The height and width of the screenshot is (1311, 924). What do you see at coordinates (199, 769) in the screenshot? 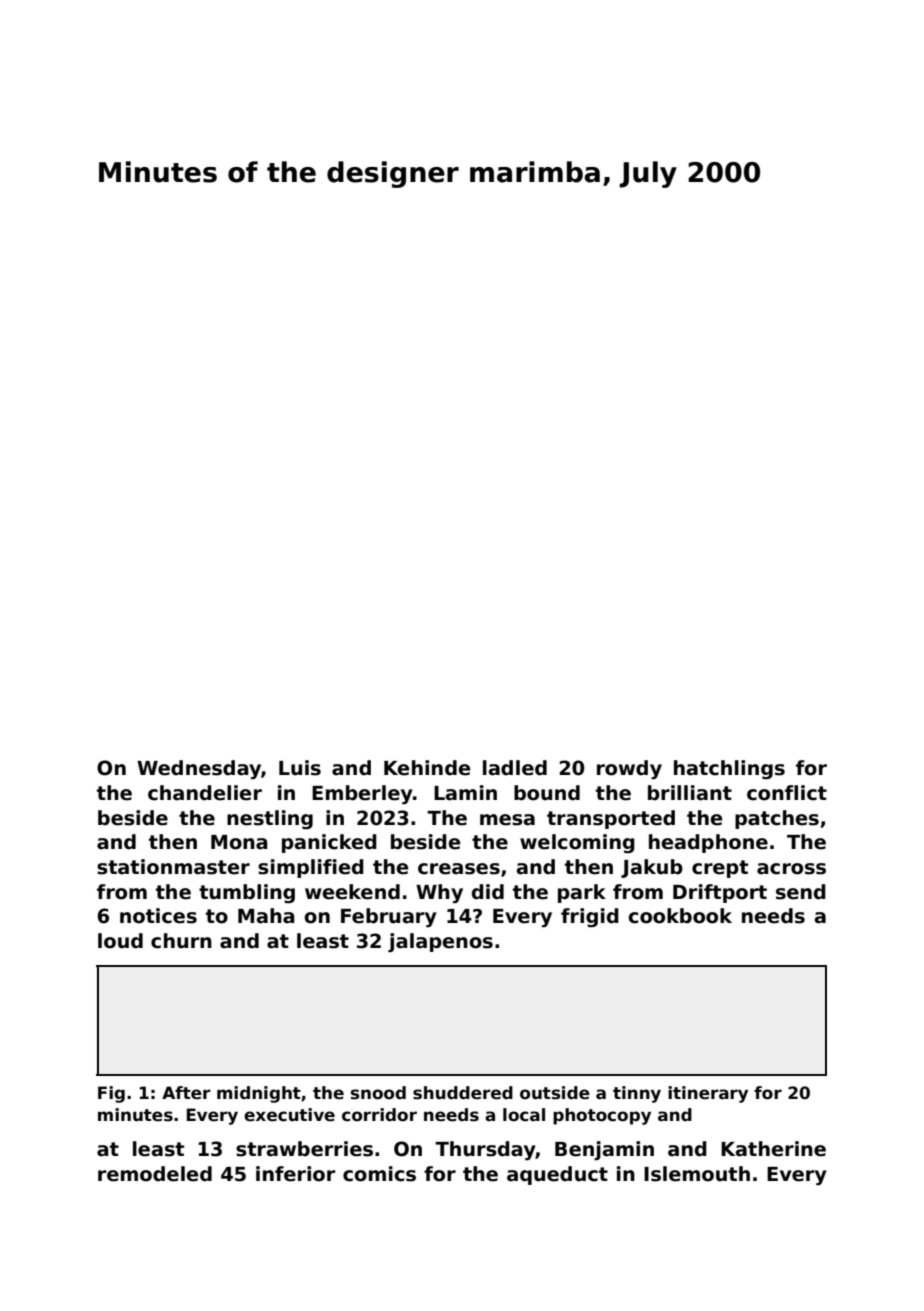
I see `Wednesday` at bounding box center [199, 769].
